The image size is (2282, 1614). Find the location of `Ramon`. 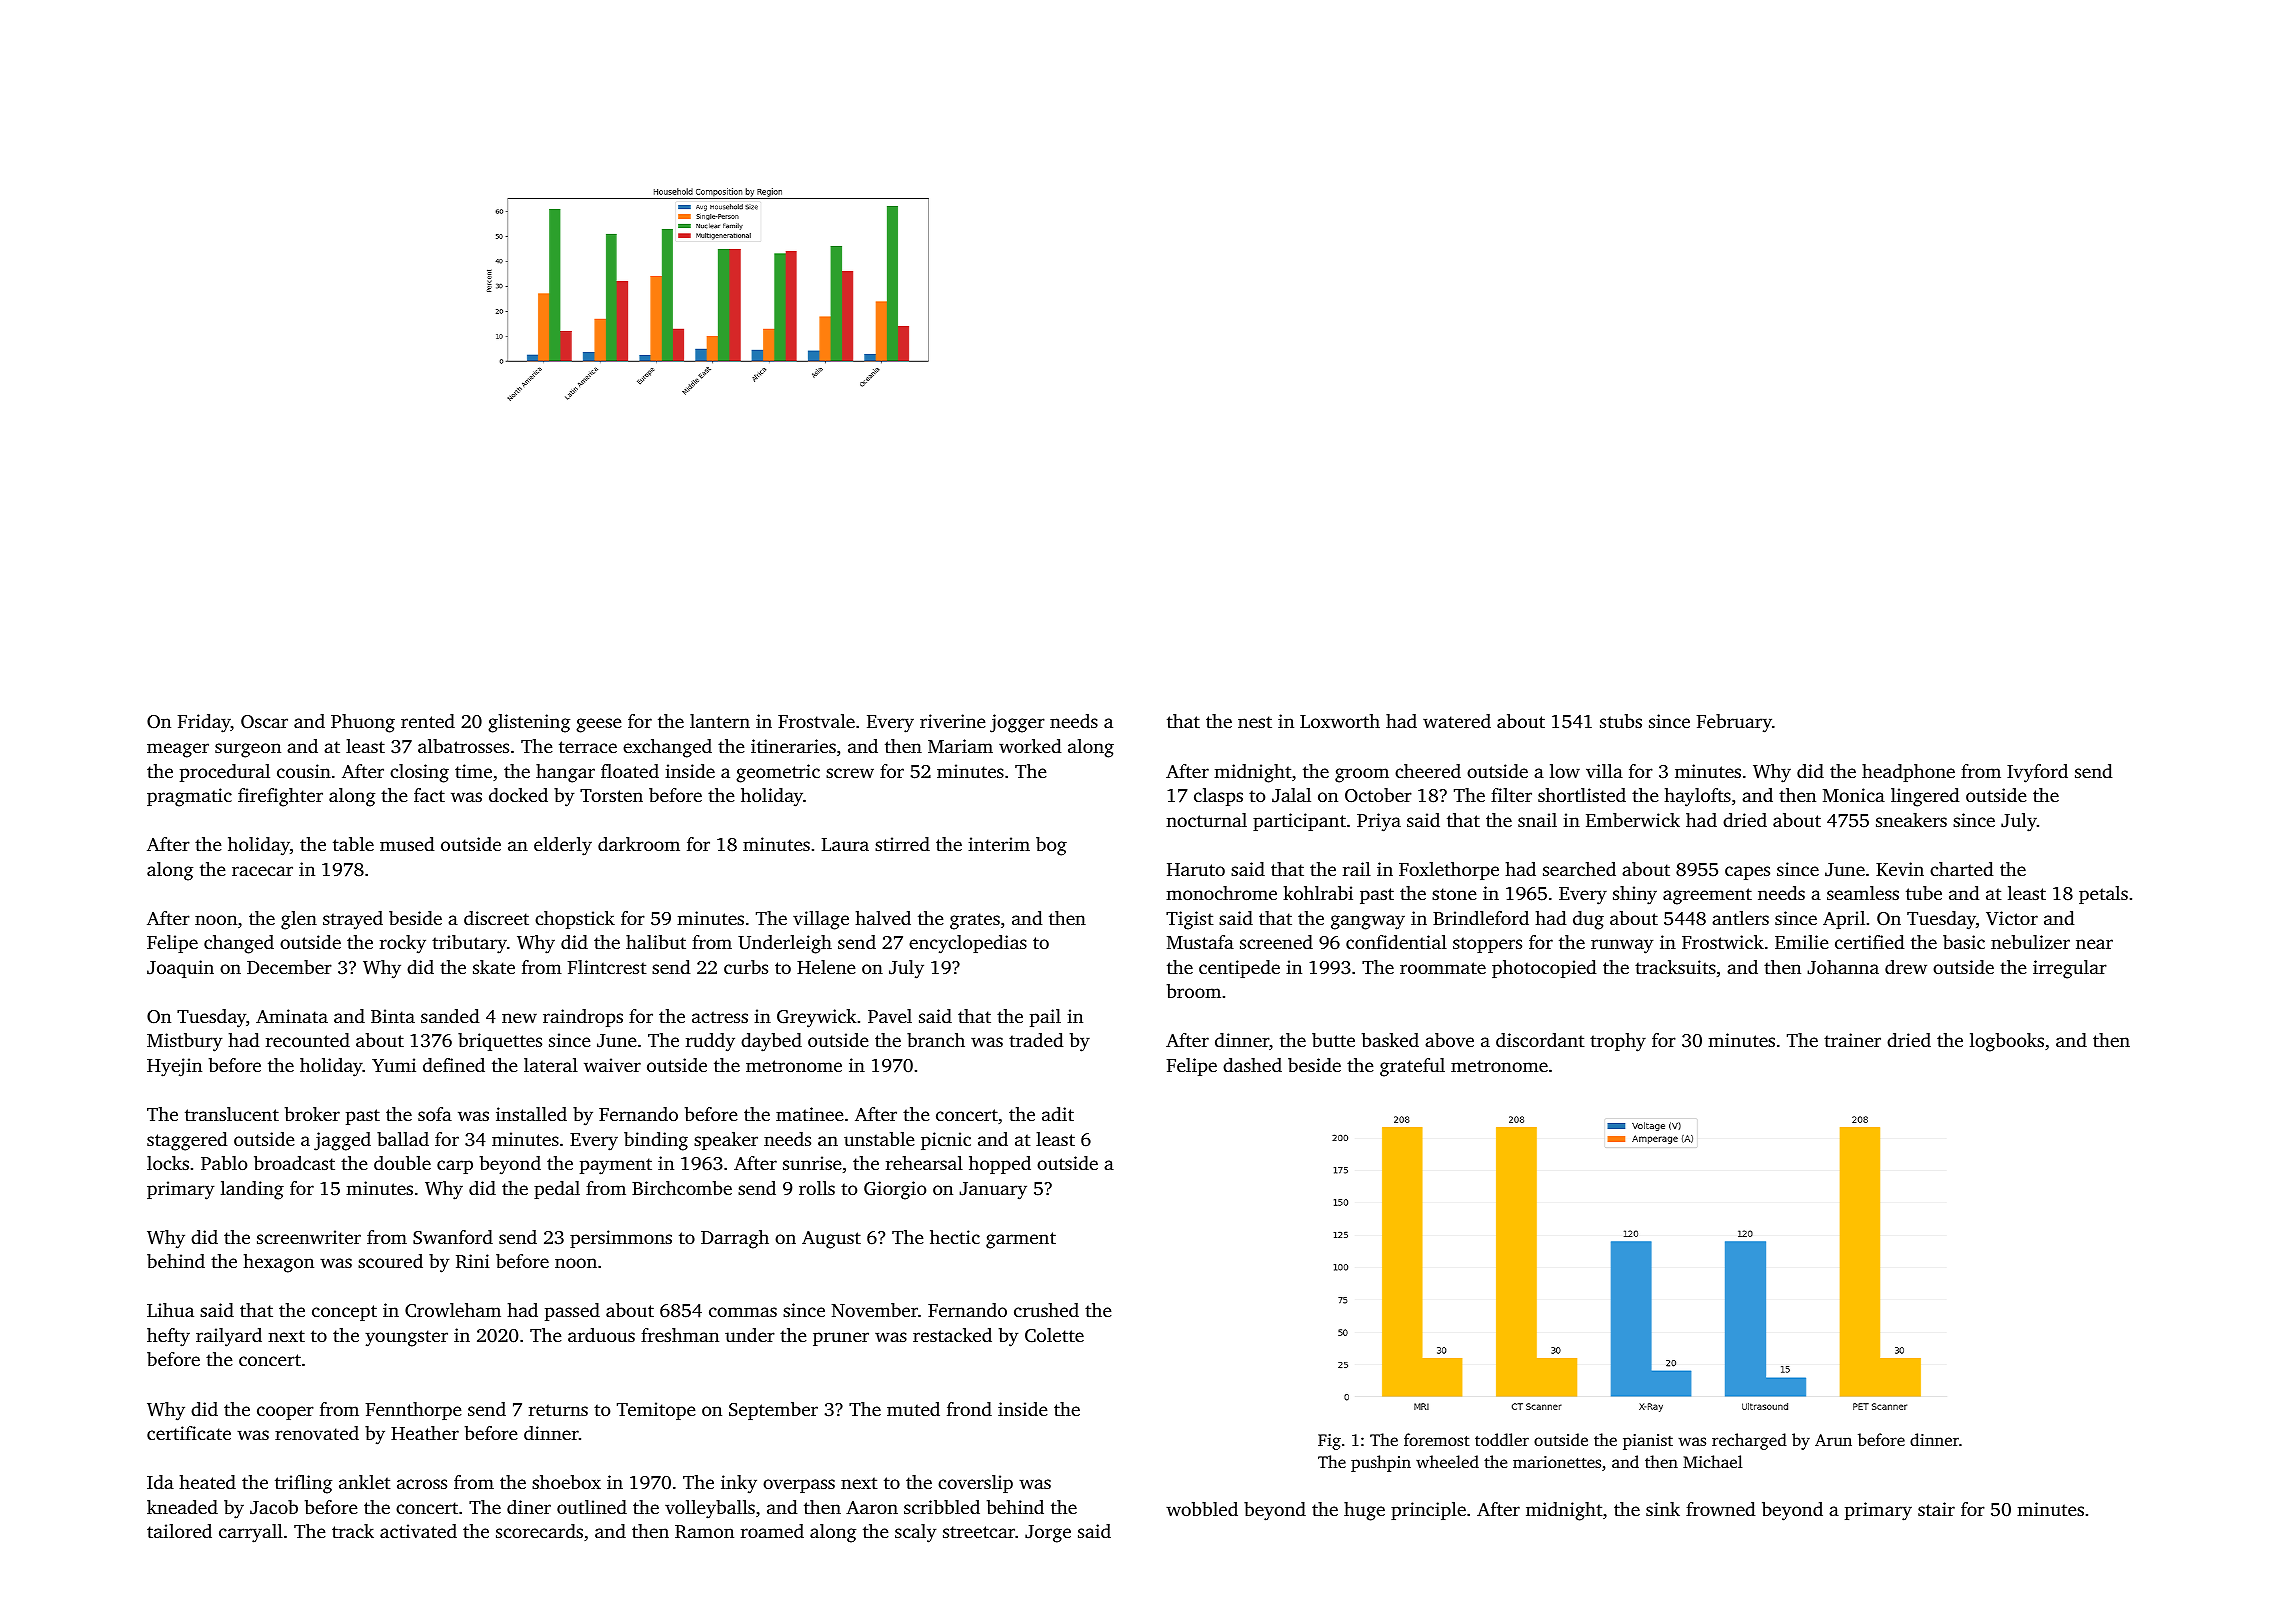

Ramon is located at coordinates (704, 1532).
